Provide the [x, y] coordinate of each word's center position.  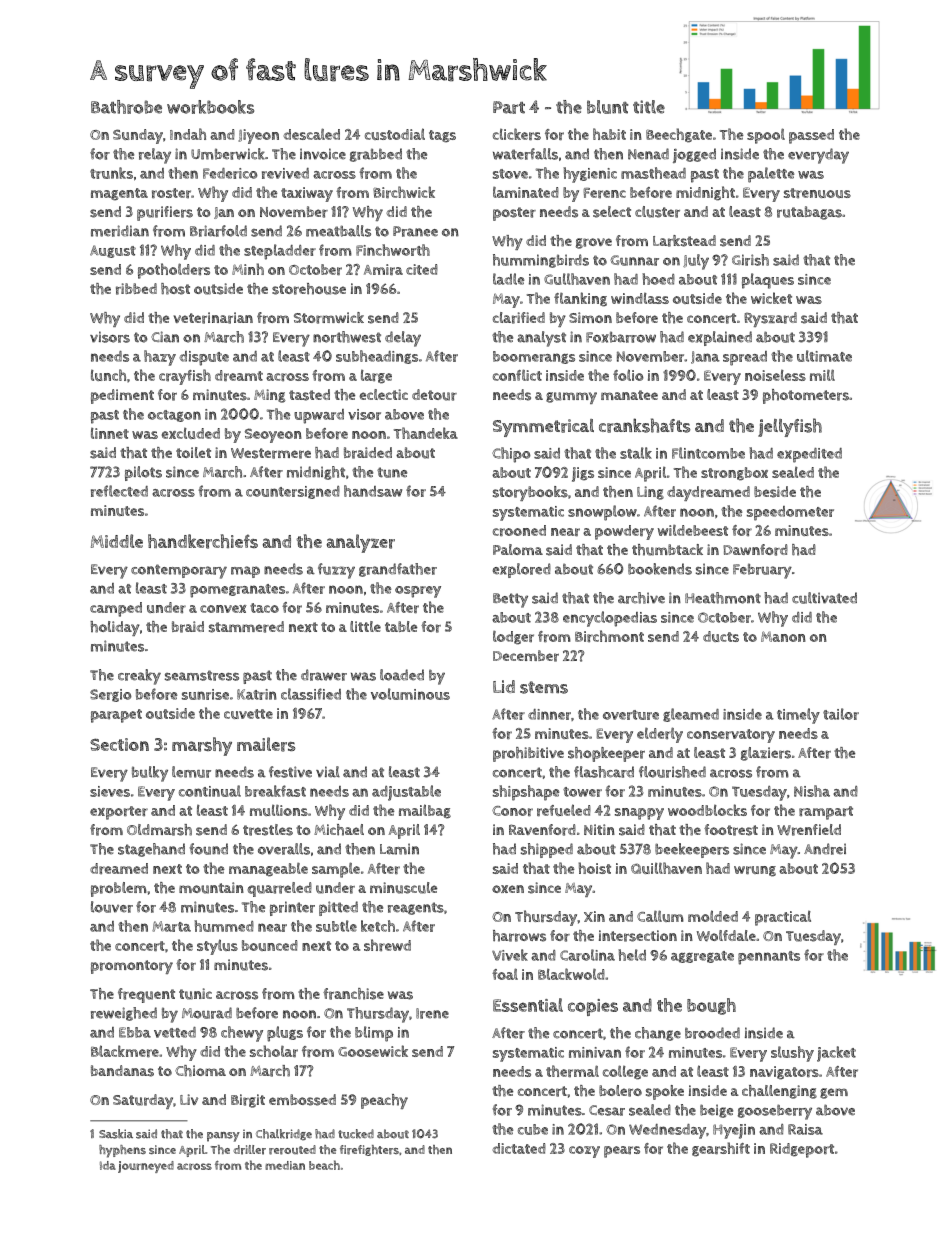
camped [116, 609]
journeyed [146, 1167]
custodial [395, 134]
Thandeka [426, 433]
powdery [624, 532]
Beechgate [679, 135]
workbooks [210, 107]
